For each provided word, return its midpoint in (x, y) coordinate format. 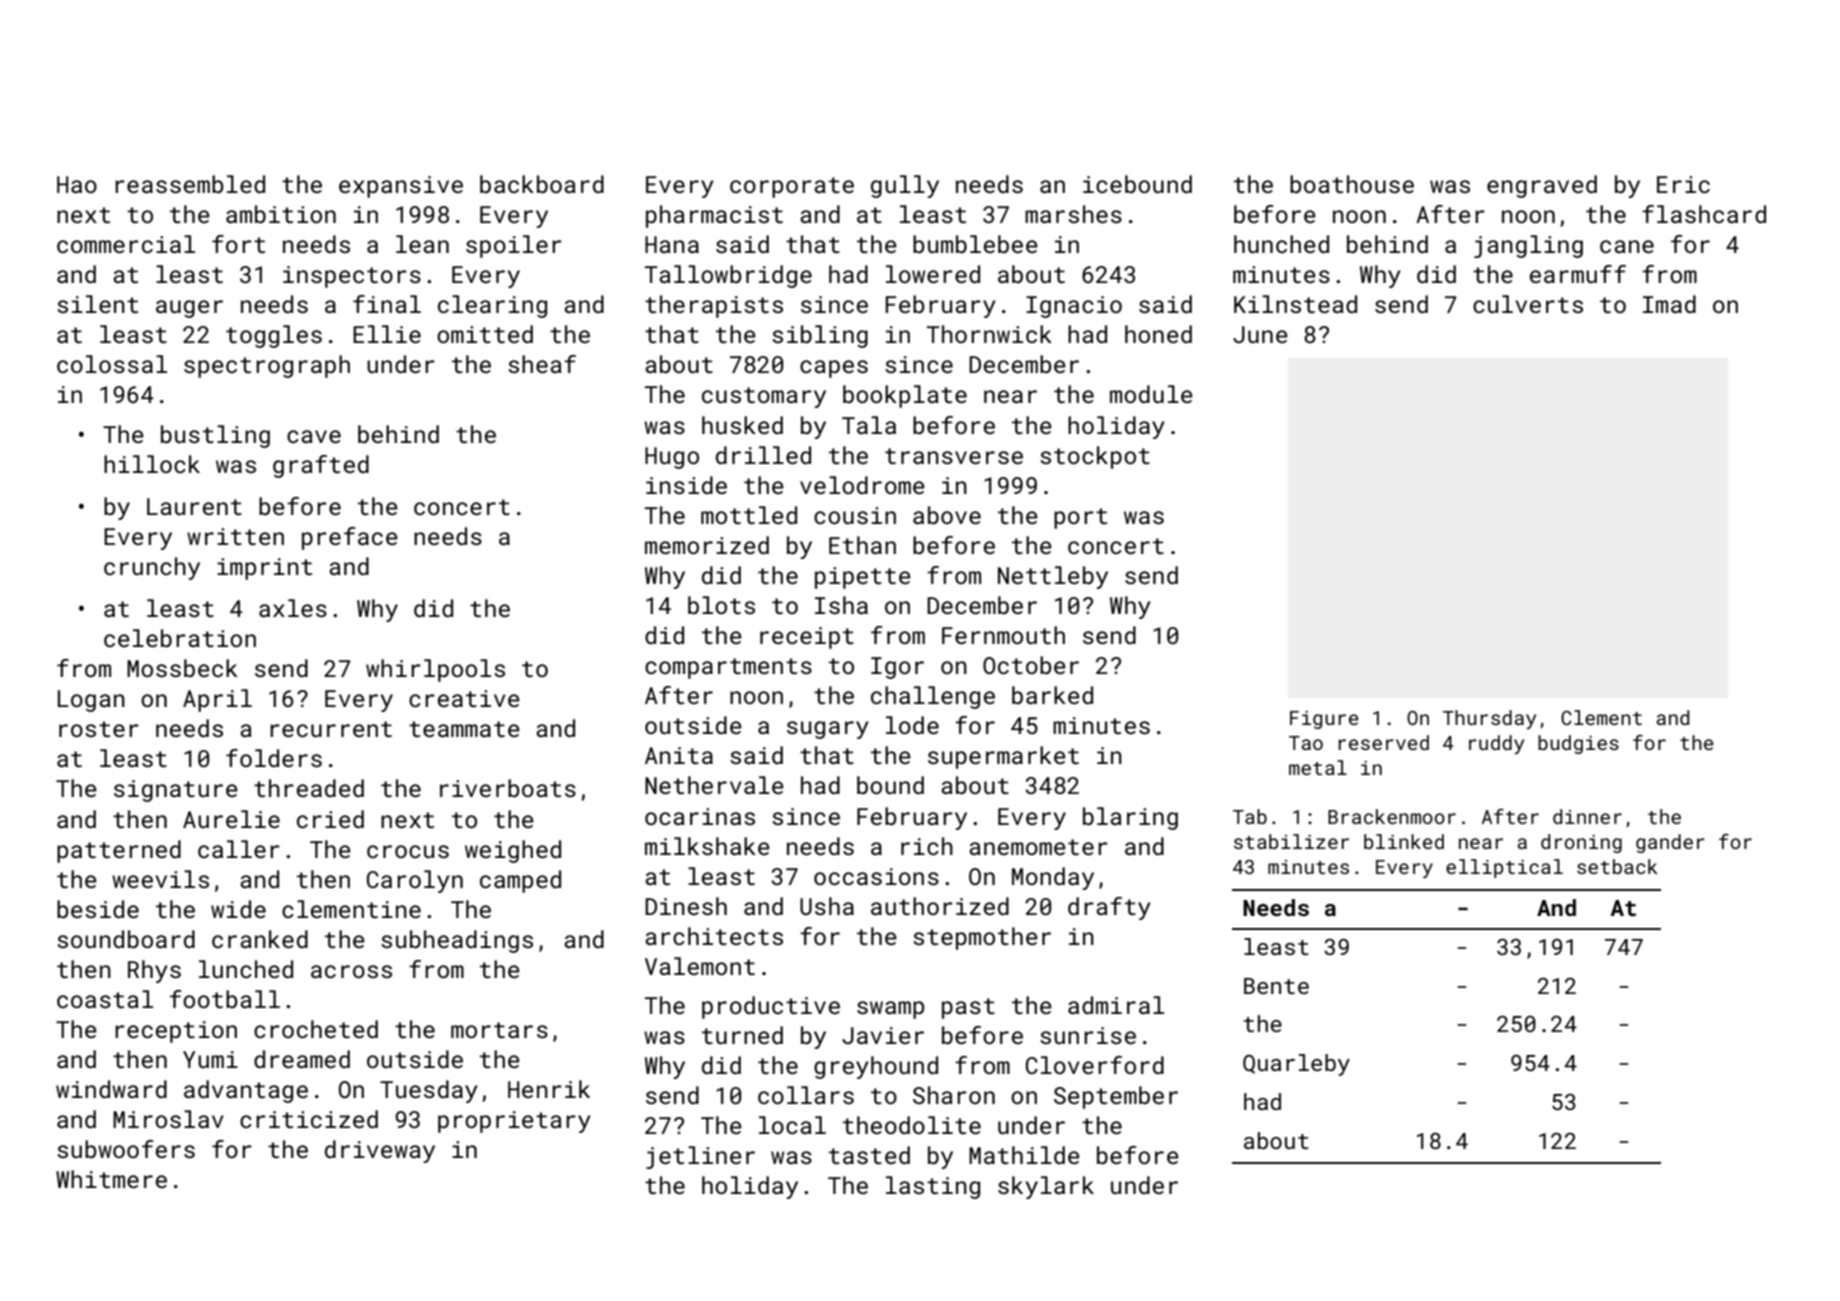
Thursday (1489, 719)
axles (293, 608)
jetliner (700, 1157)
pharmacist (714, 216)
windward (111, 1089)
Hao (77, 184)
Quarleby (1296, 1065)
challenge (933, 697)
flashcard (1704, 214)
